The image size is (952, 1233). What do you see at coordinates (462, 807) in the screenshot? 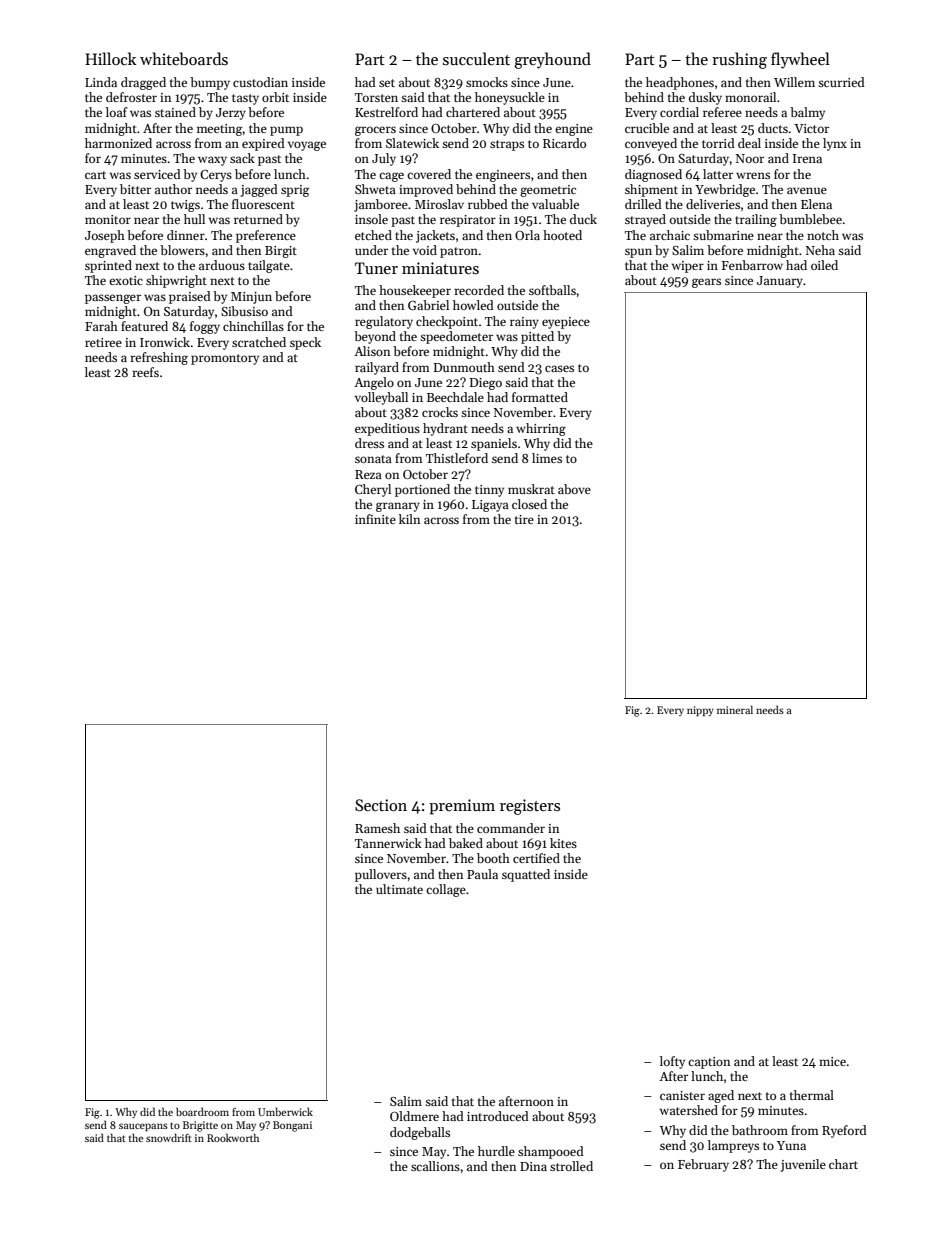
I see `premium` at bounding box center [462, 807].
